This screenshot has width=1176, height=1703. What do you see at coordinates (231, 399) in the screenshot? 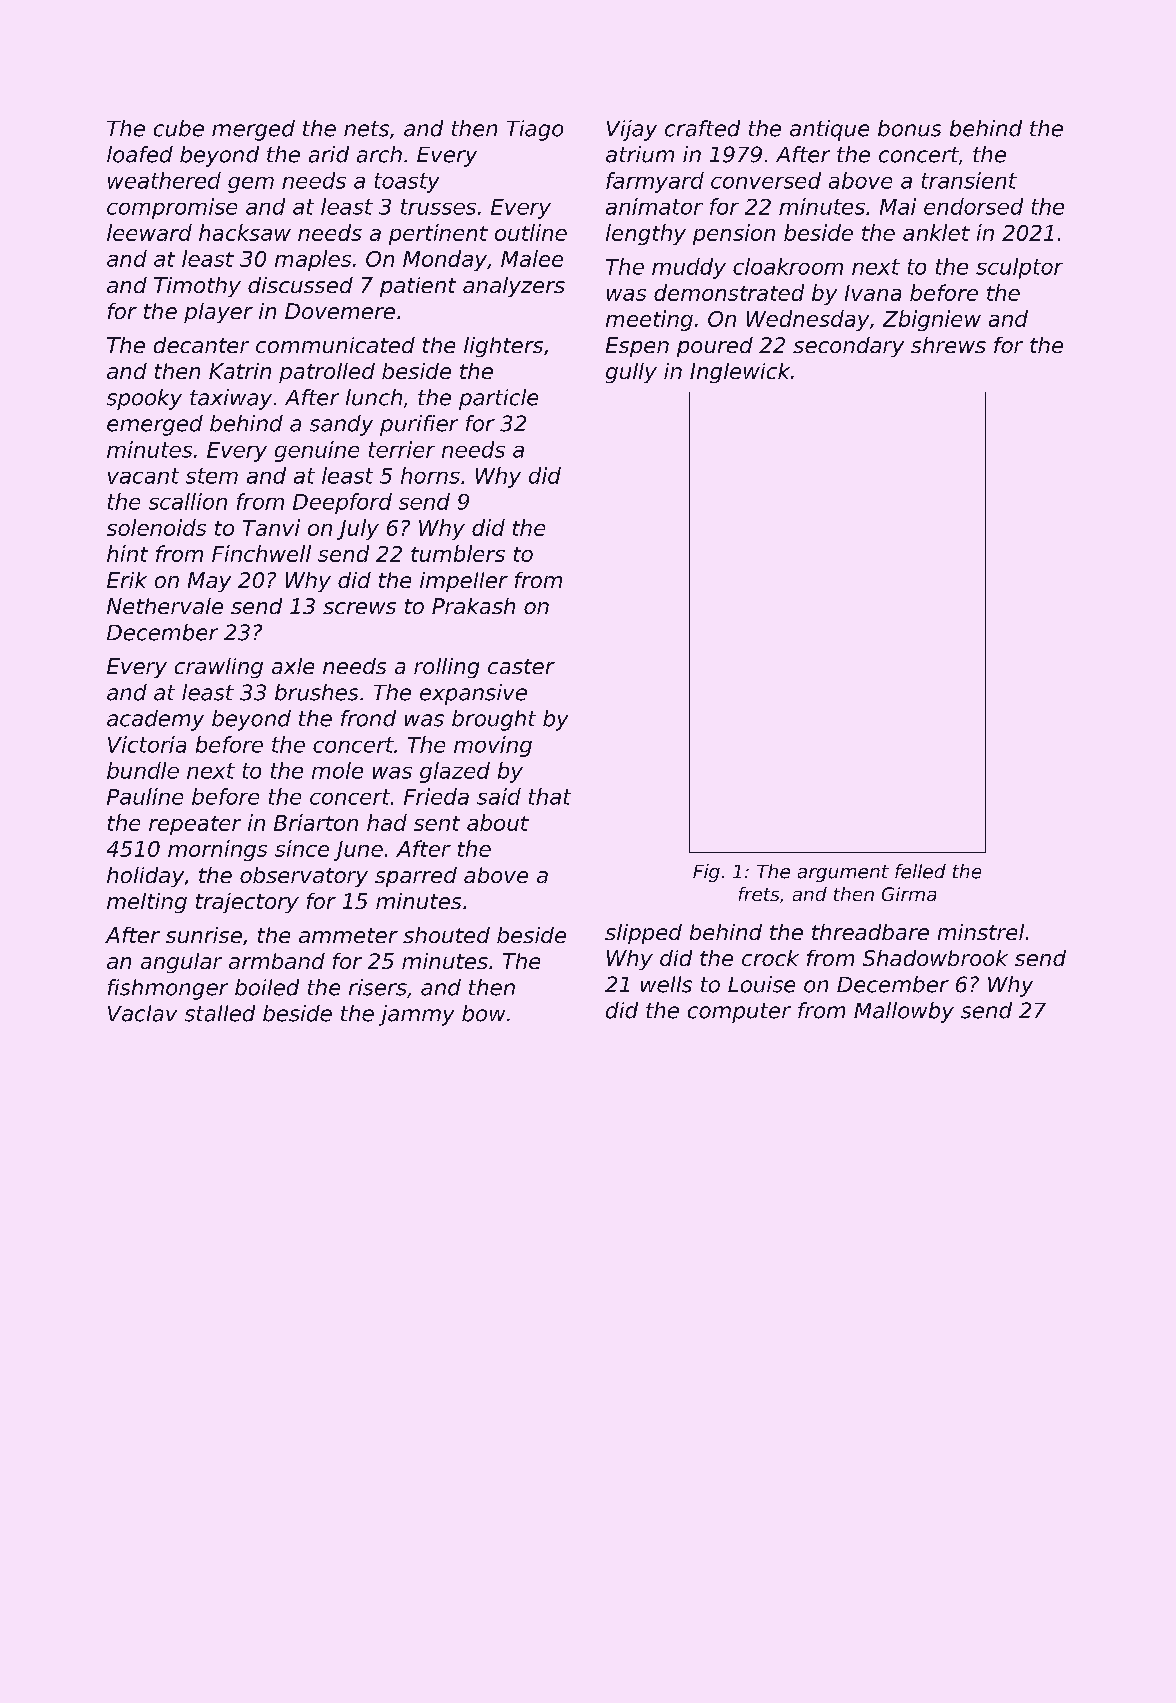
I see `taxiway` at bounding box center [231, 399].
